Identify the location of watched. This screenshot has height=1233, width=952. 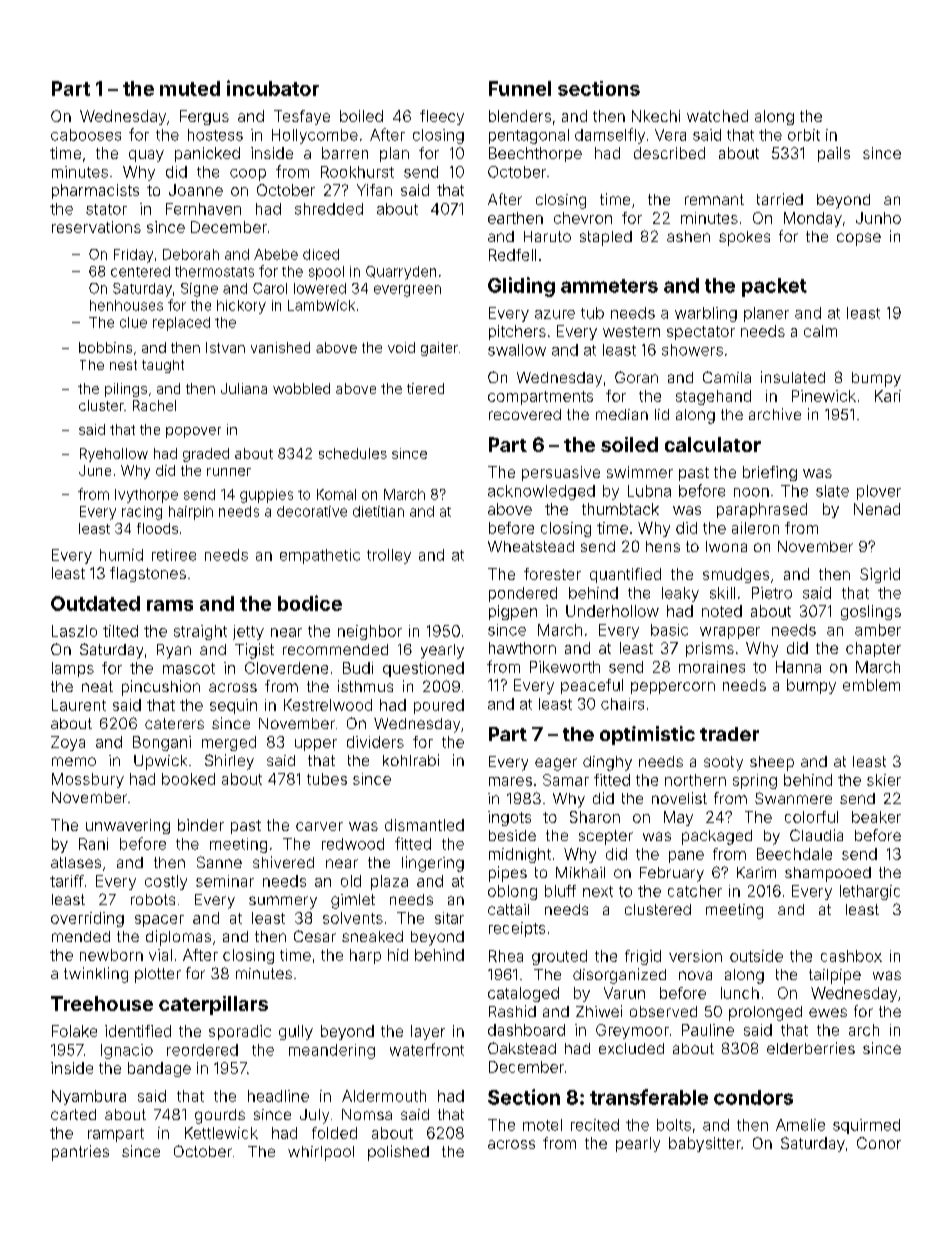
(717, 116).
